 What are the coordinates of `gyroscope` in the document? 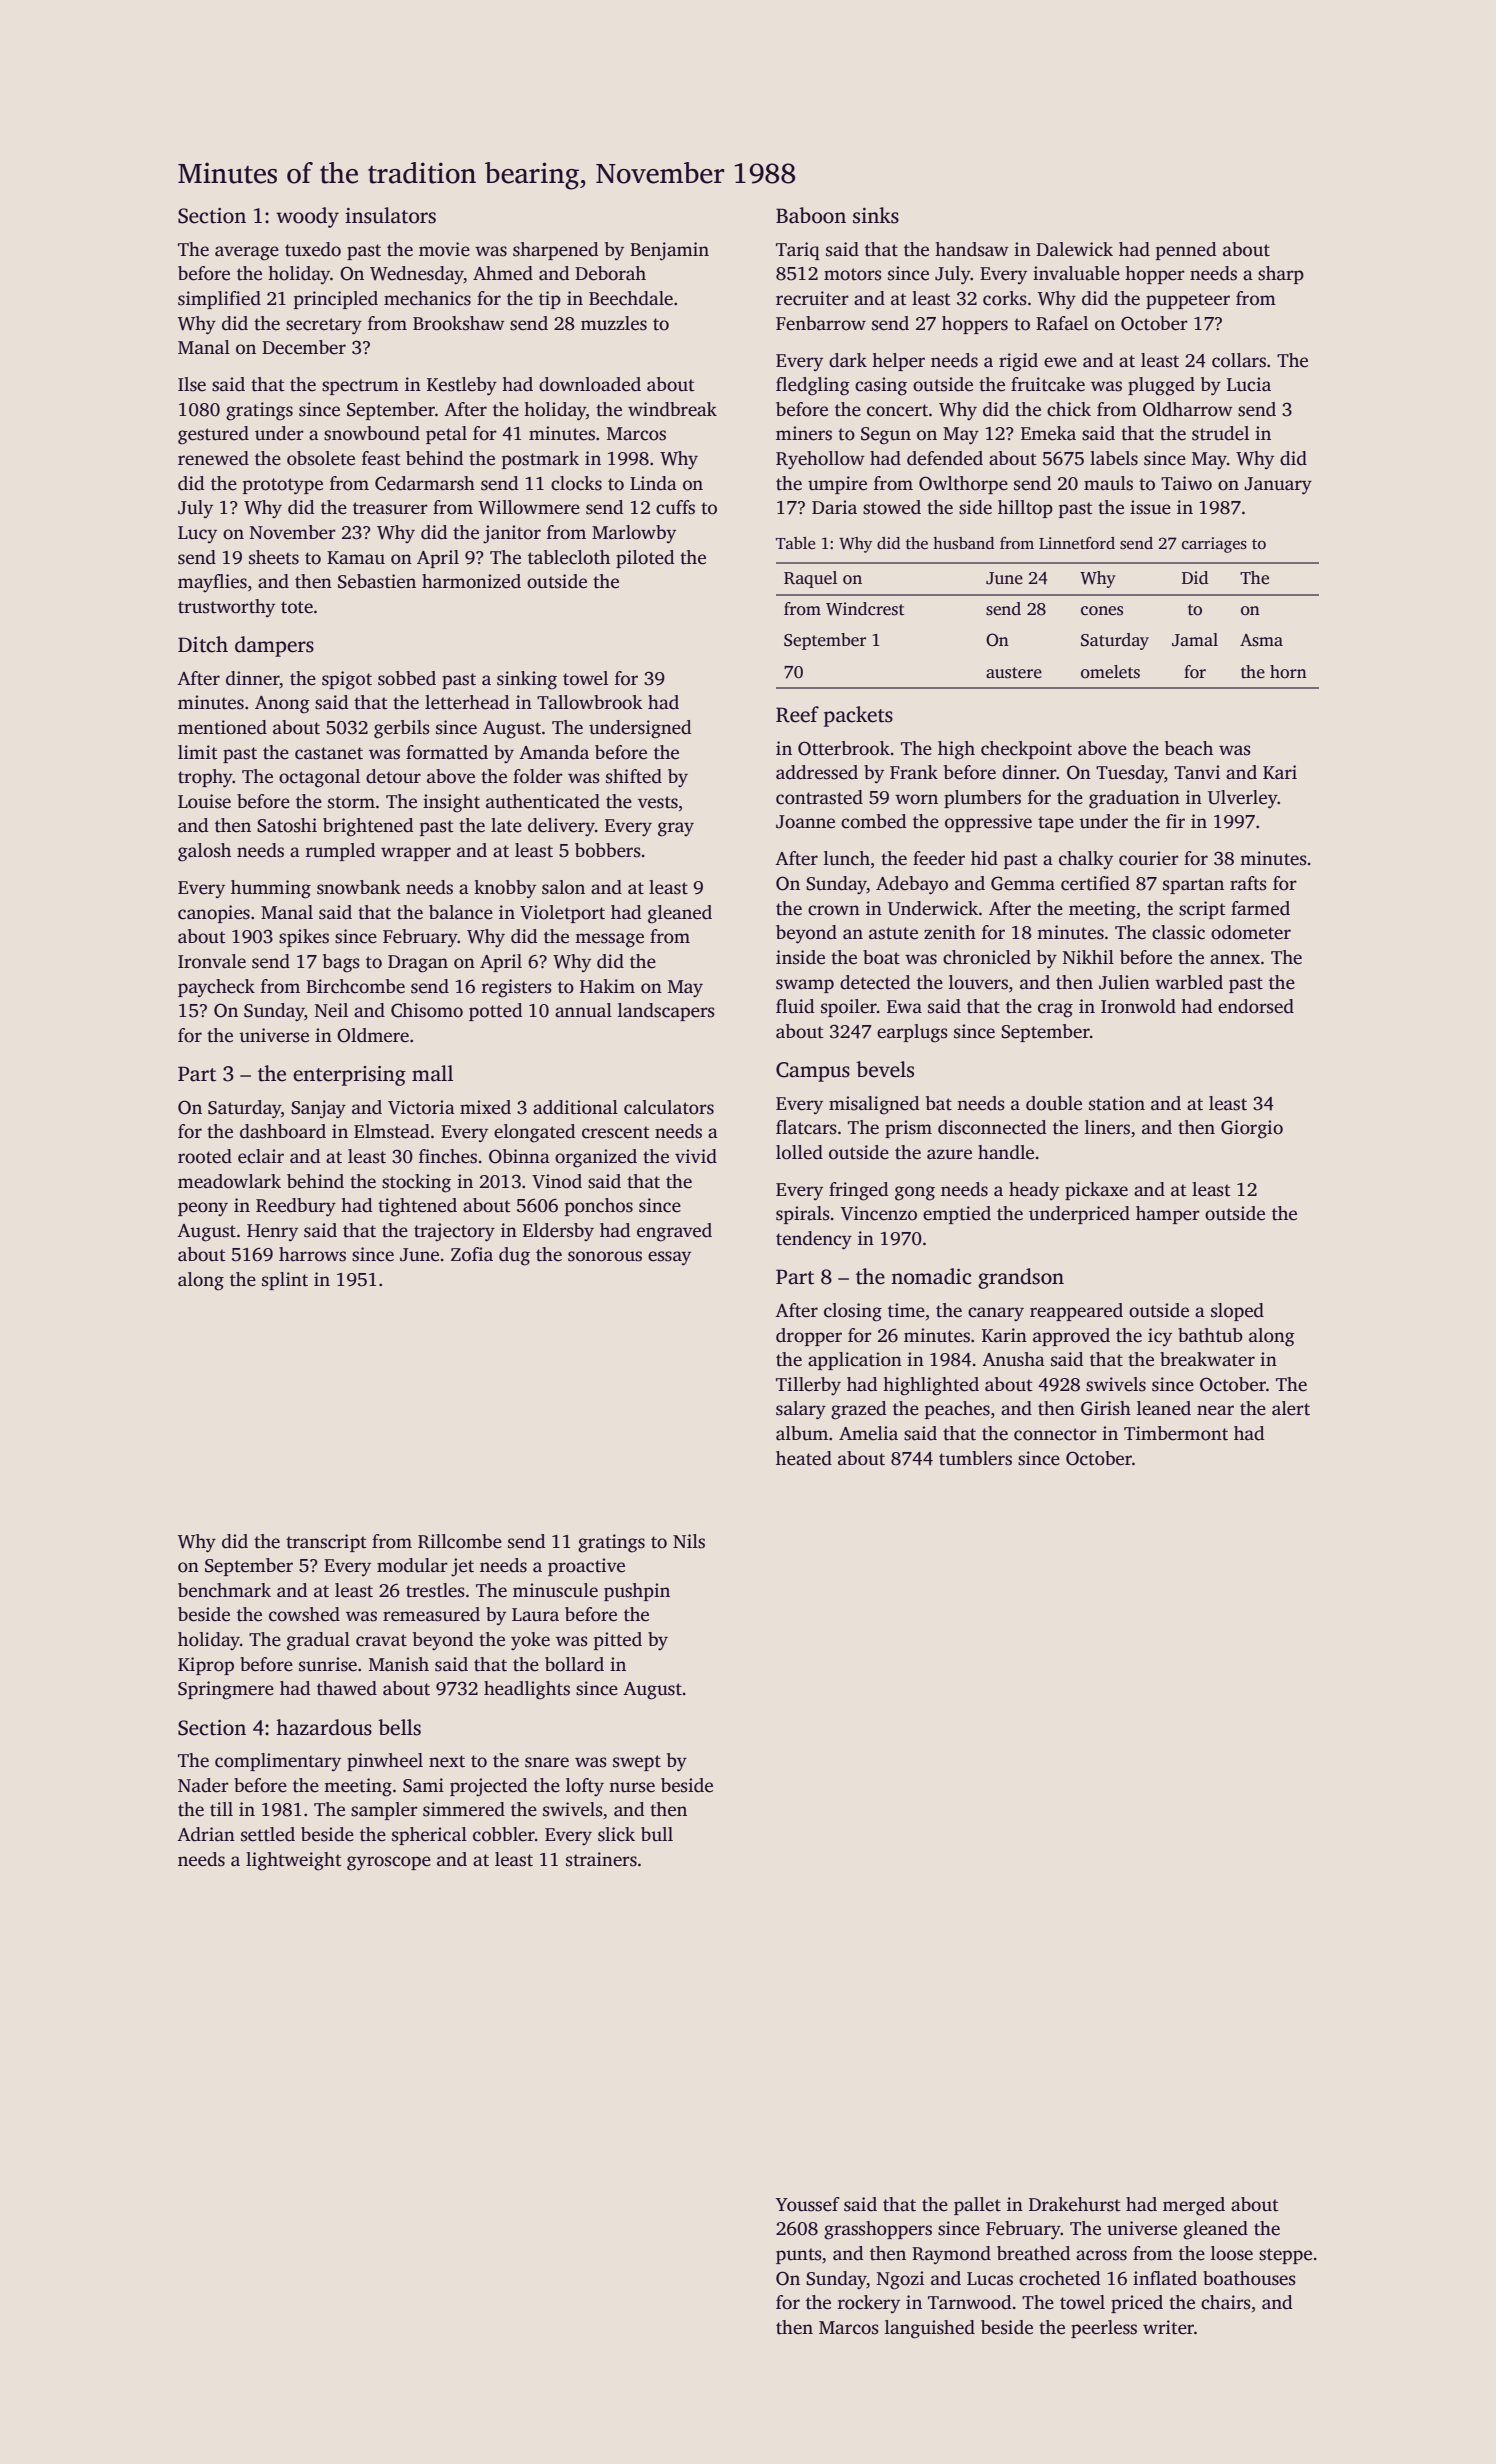 It's located at (389, 1863).
